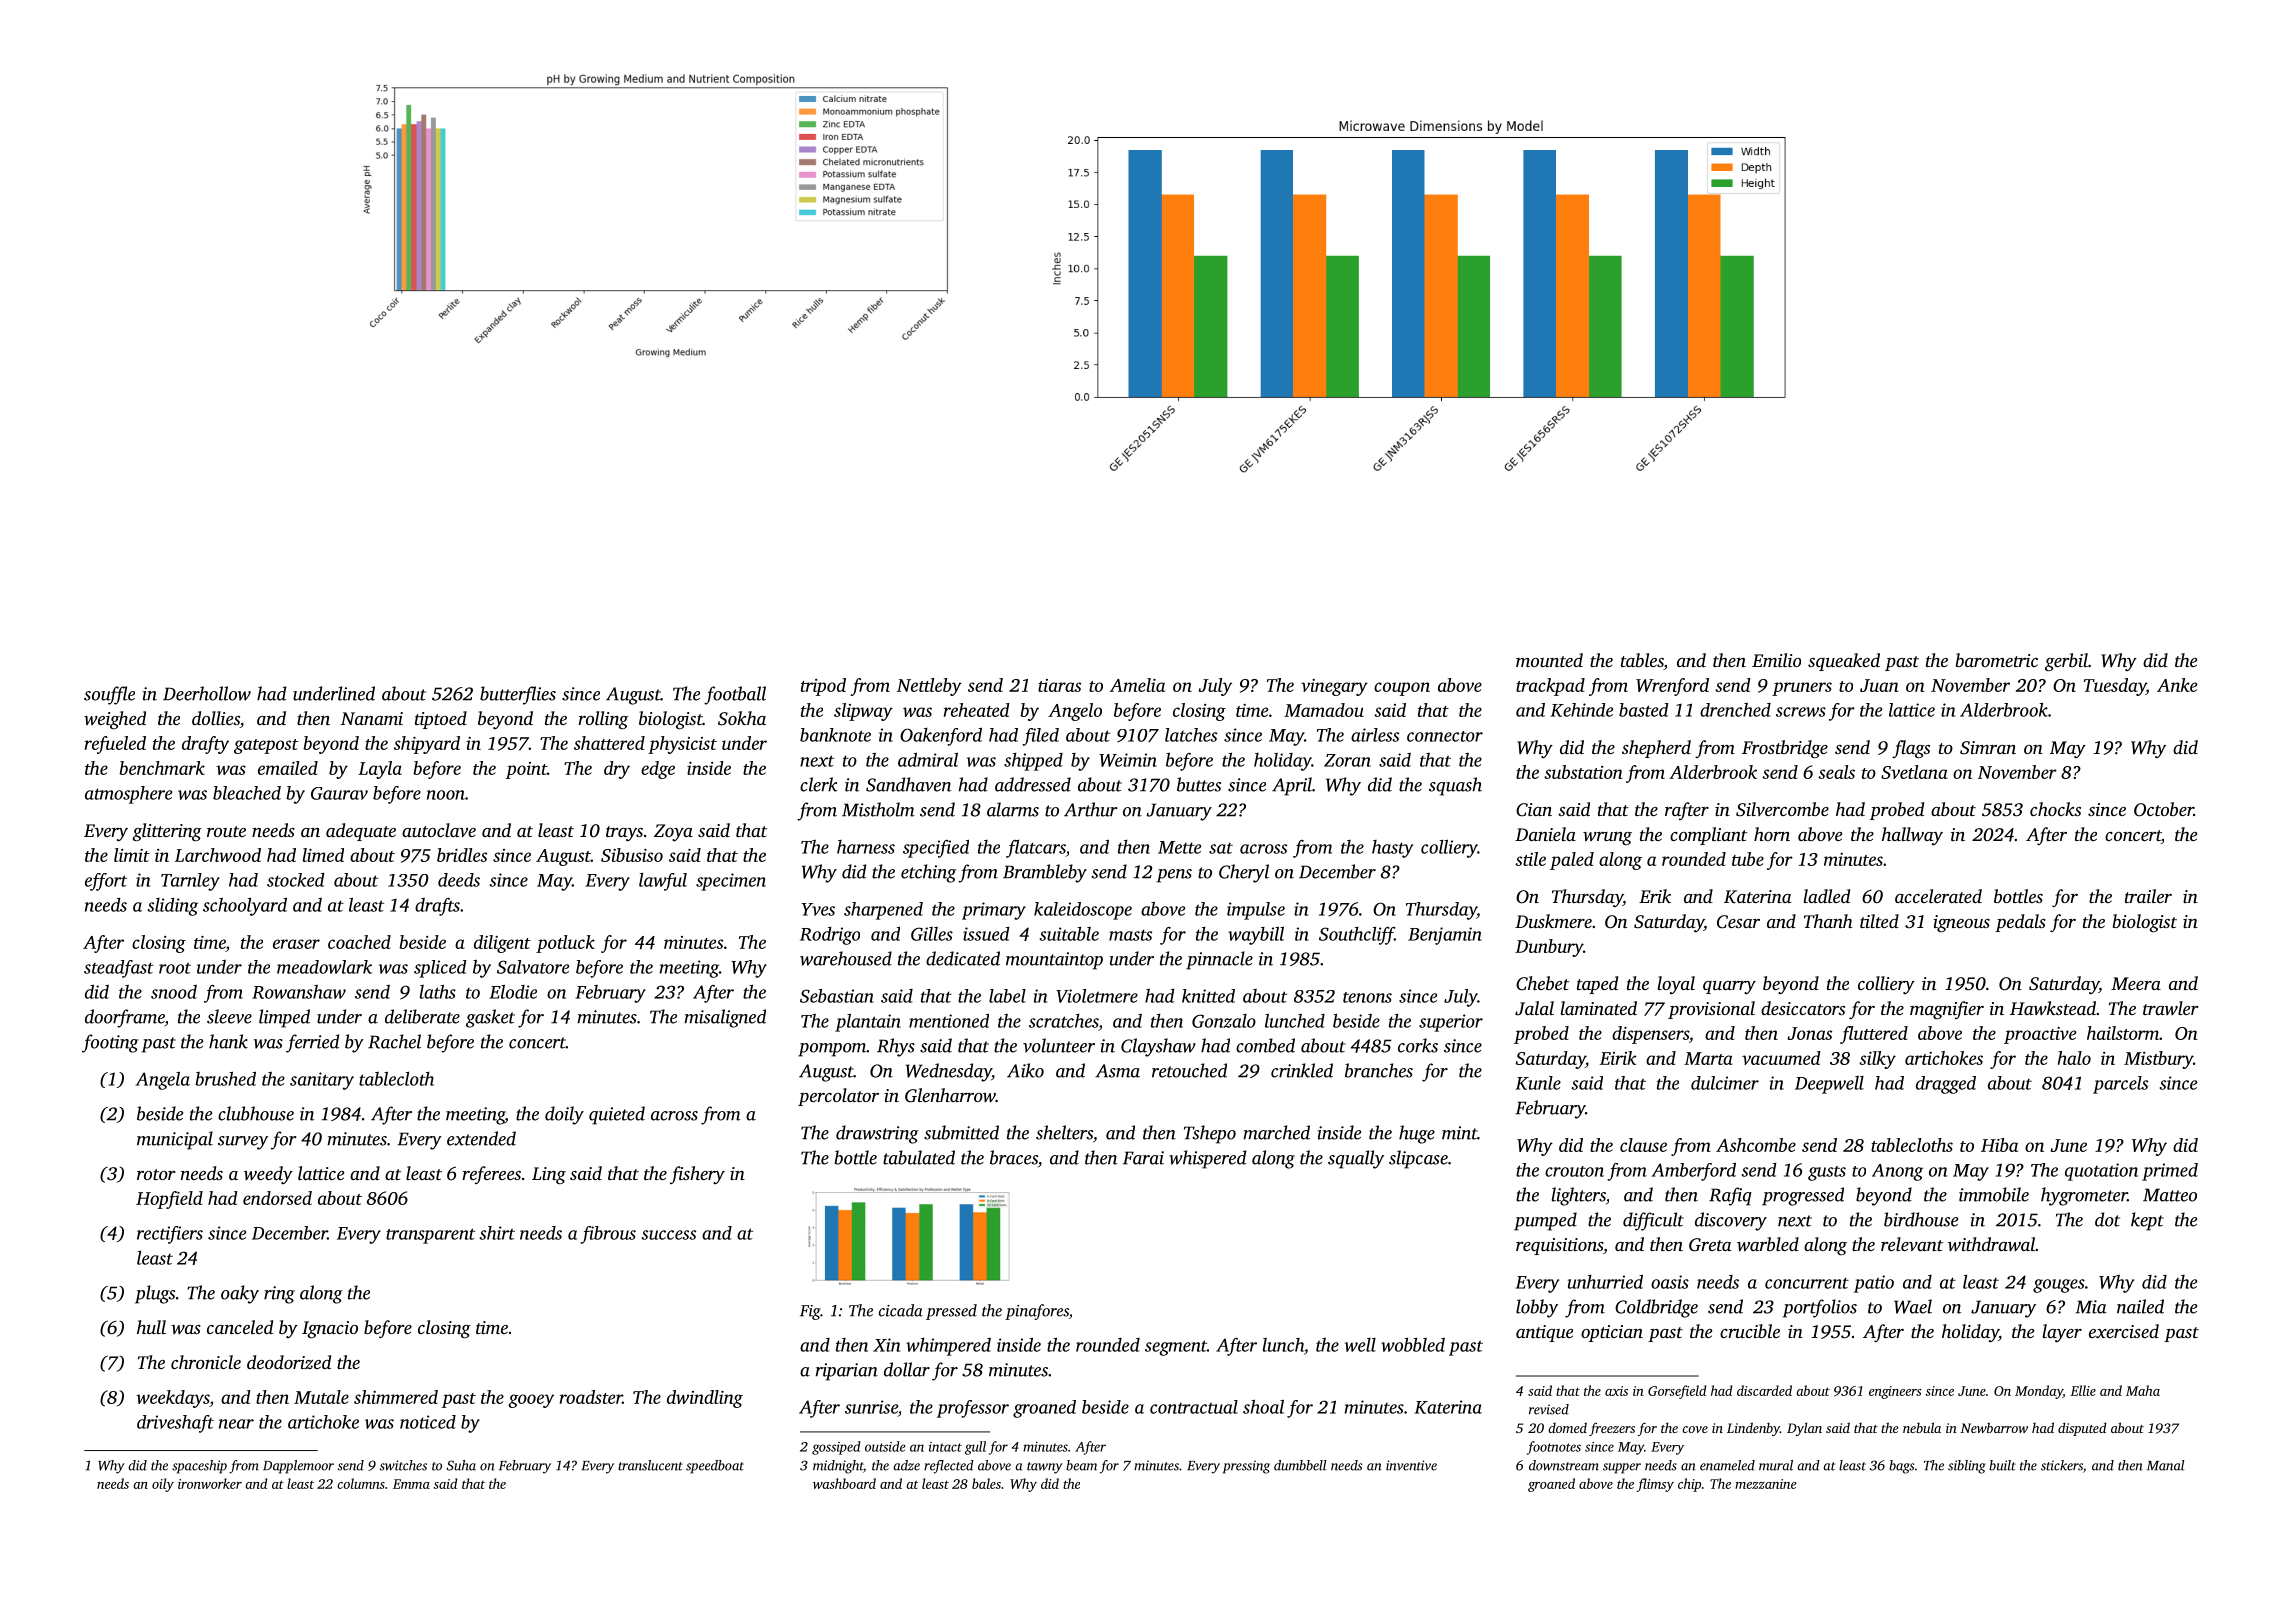 The width and height of the document is (2282, 1614). Describe the element at coordinates (1014, 1157) in the document. I see `braces` at that location.
